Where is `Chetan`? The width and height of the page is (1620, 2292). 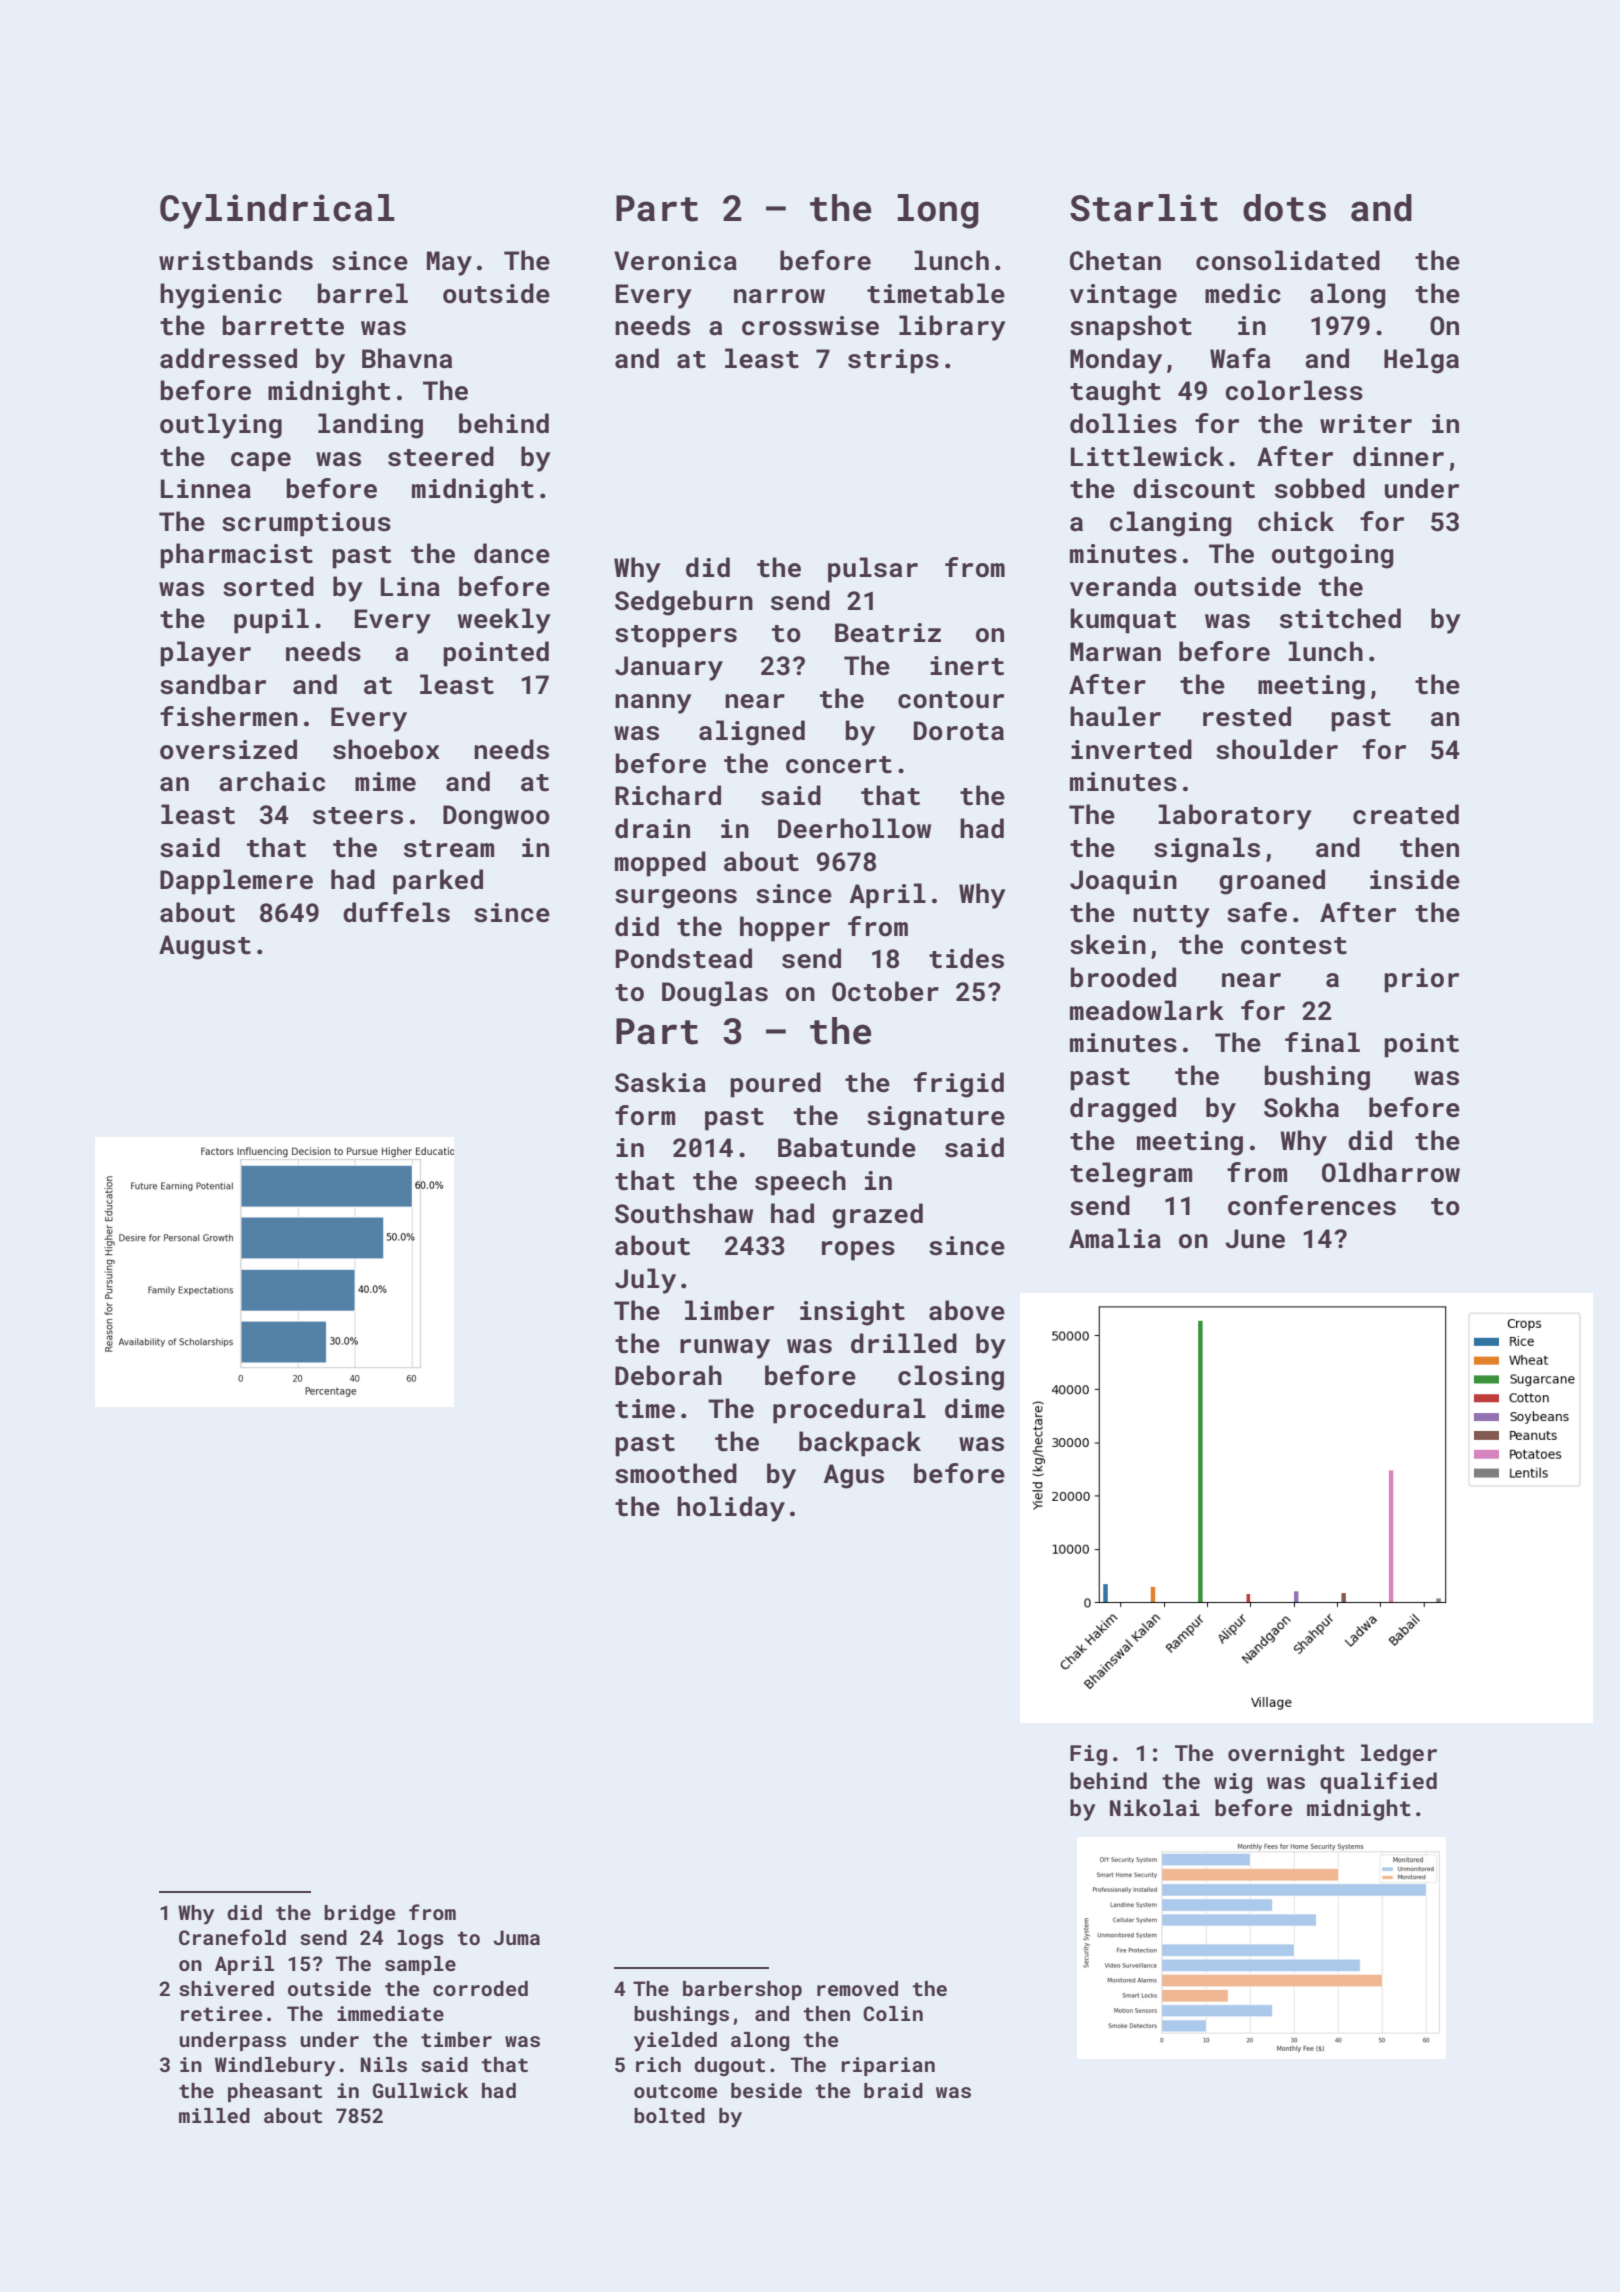 Chetan is located at coordinates (1115, 260).
